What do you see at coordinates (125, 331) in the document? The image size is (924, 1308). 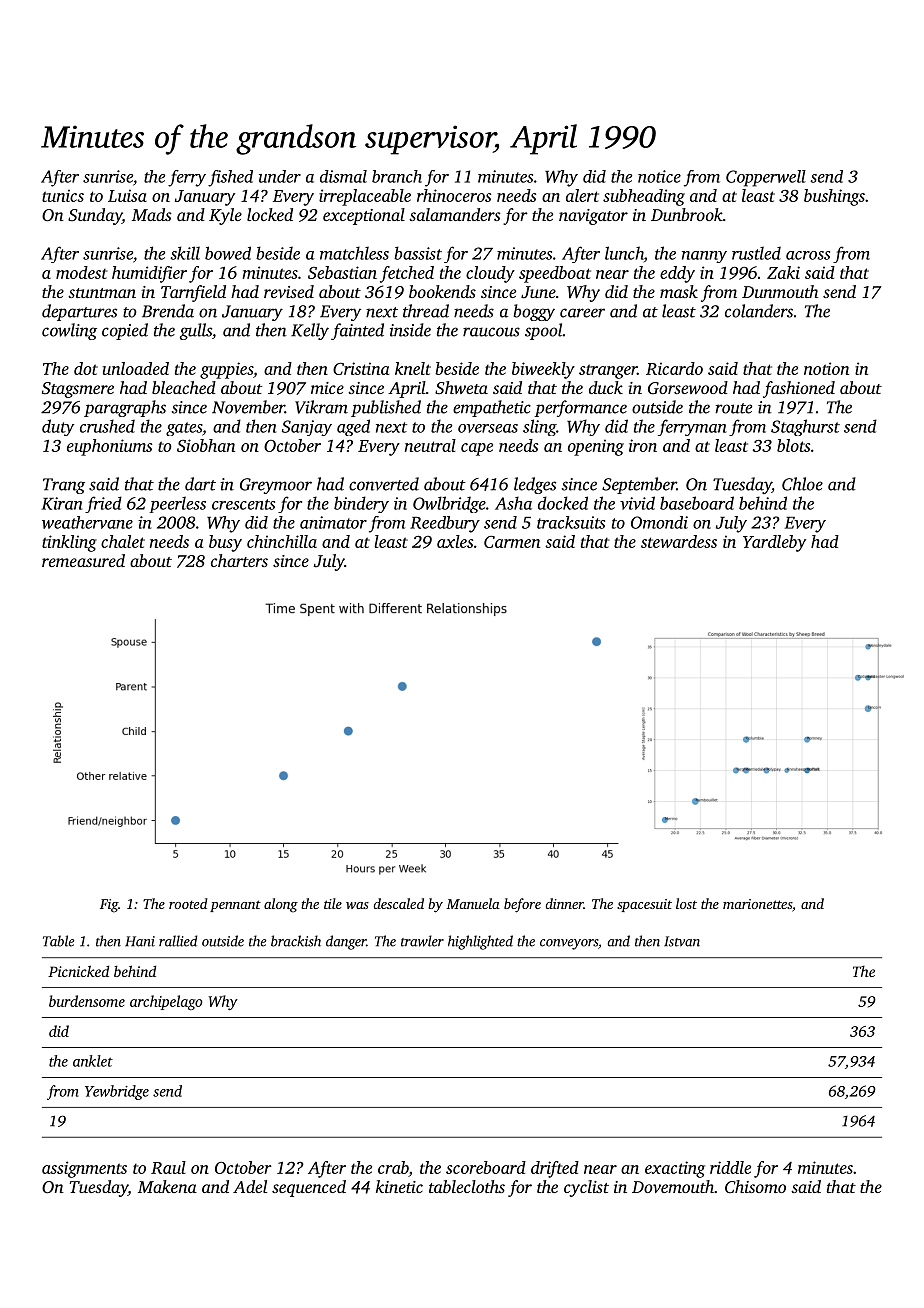 I see `copied` at bounding box center [125, 331].
